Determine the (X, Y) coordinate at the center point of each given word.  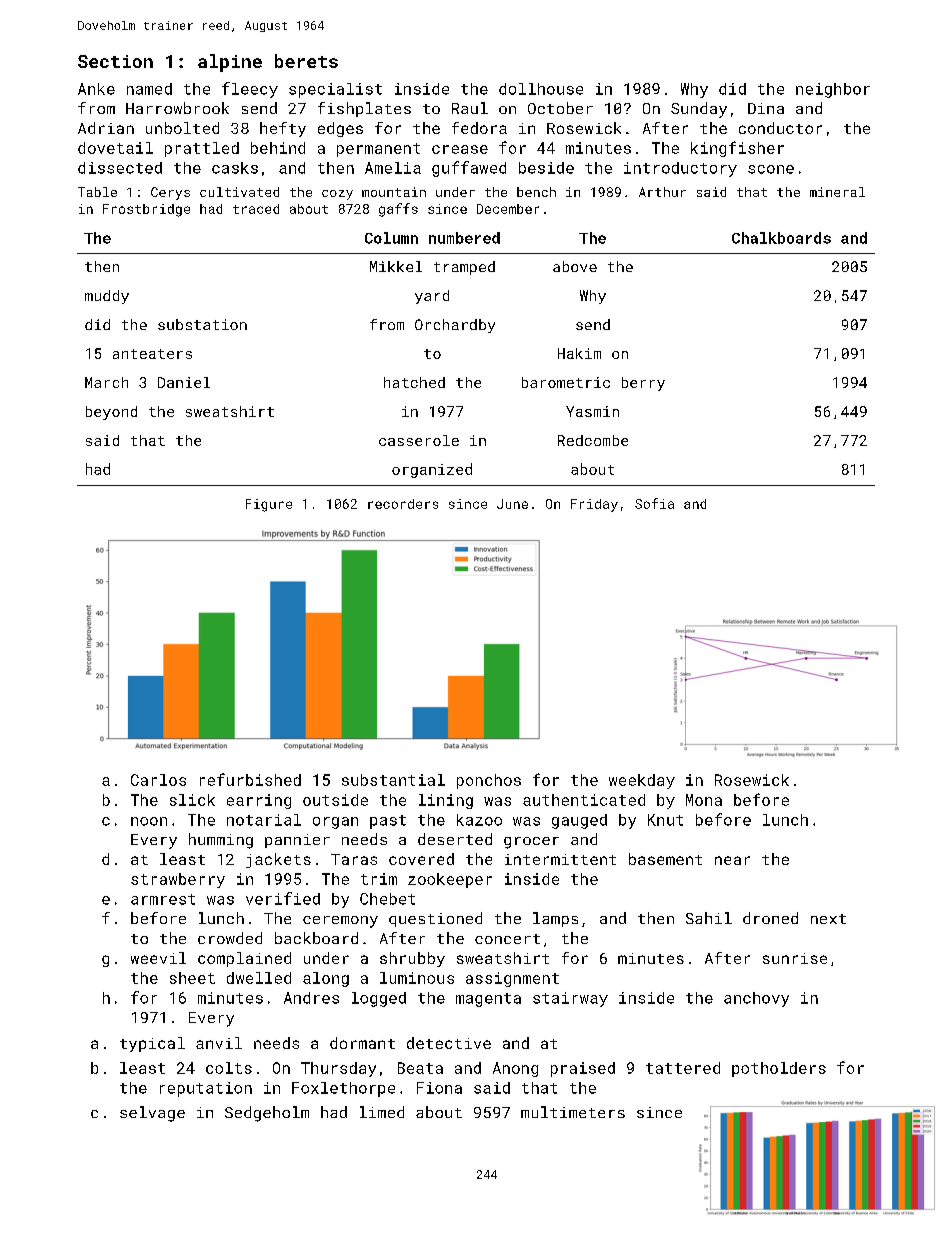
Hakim (579, 353)
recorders (403, 504)
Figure (269, 505)
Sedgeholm (267, 1114)
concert (507, 939)
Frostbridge (146, 210)
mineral (837, 192)
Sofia (654, 503)
